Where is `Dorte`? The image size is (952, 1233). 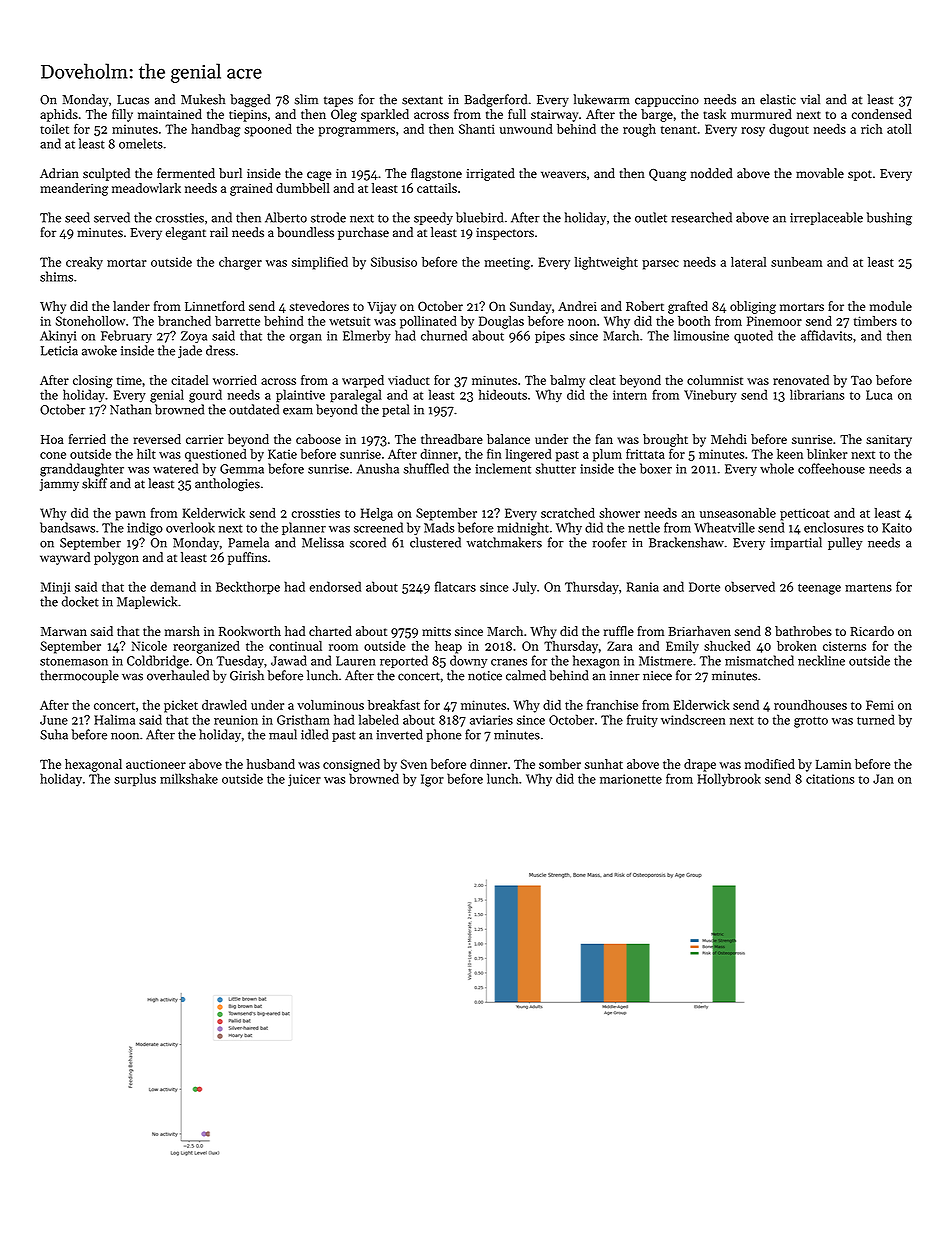 Dorte is located at coordinates (704, 587).
